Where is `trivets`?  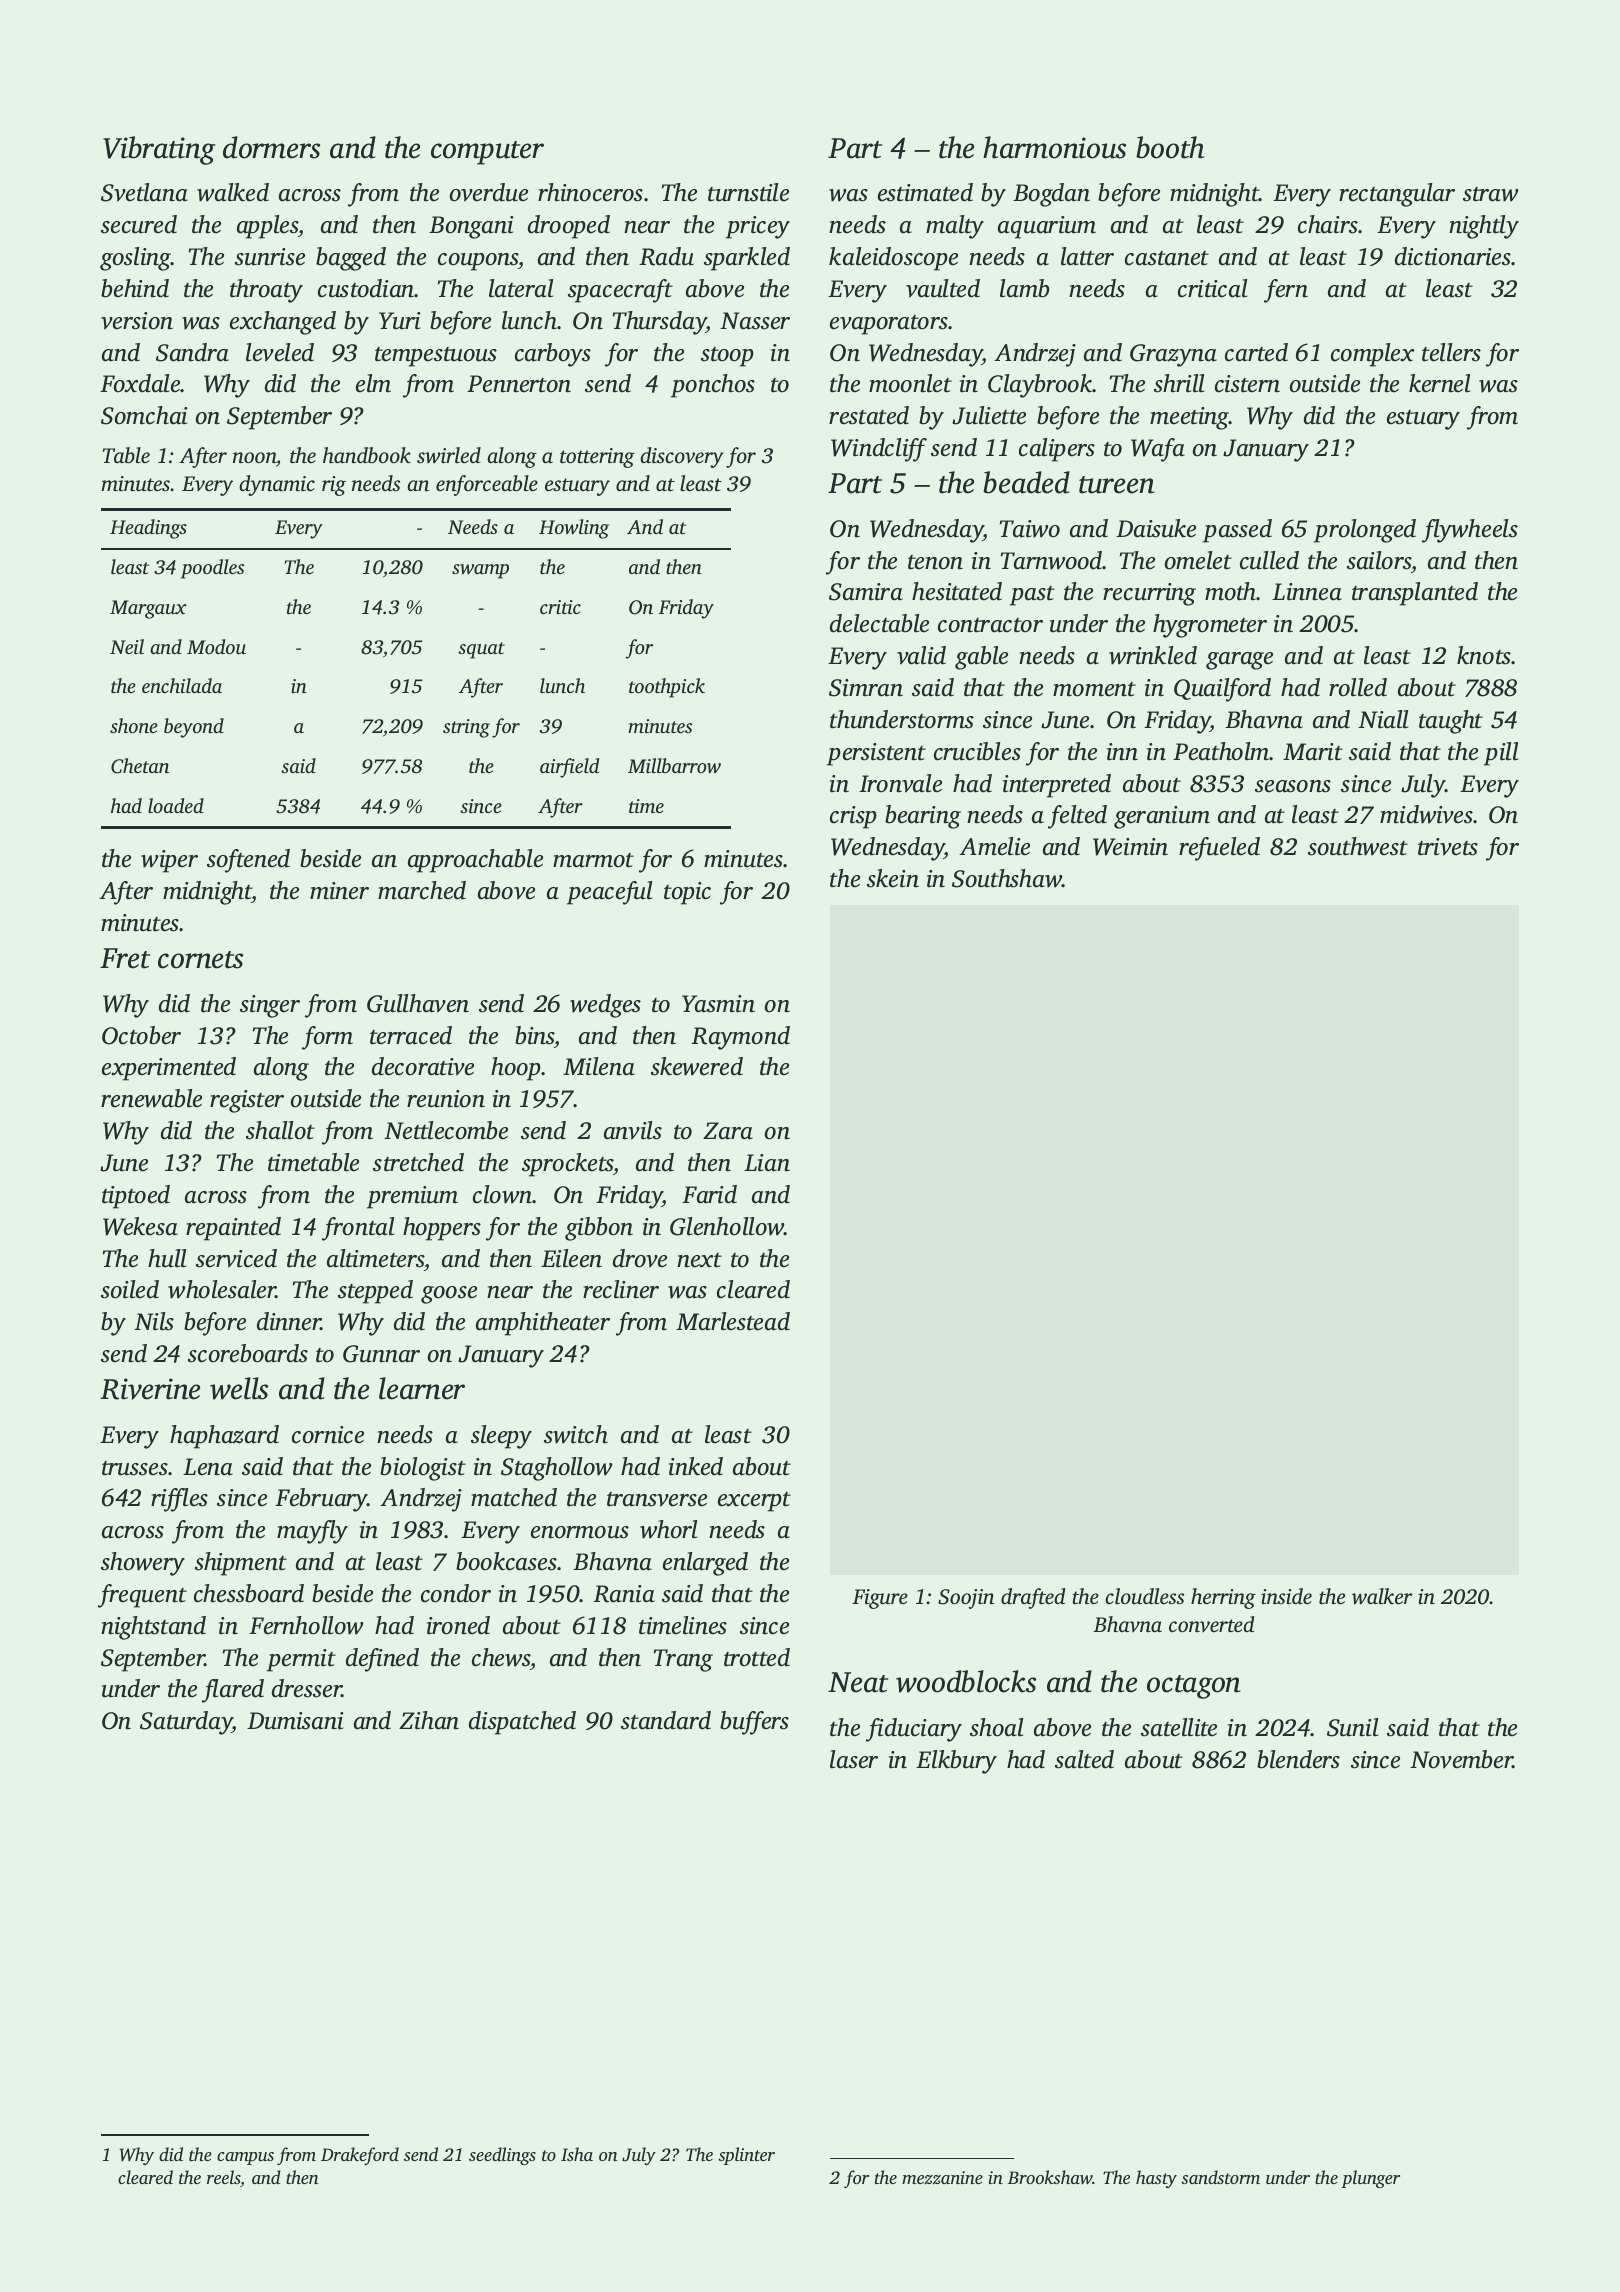 trivets is located at coordinates (1448, 847).
